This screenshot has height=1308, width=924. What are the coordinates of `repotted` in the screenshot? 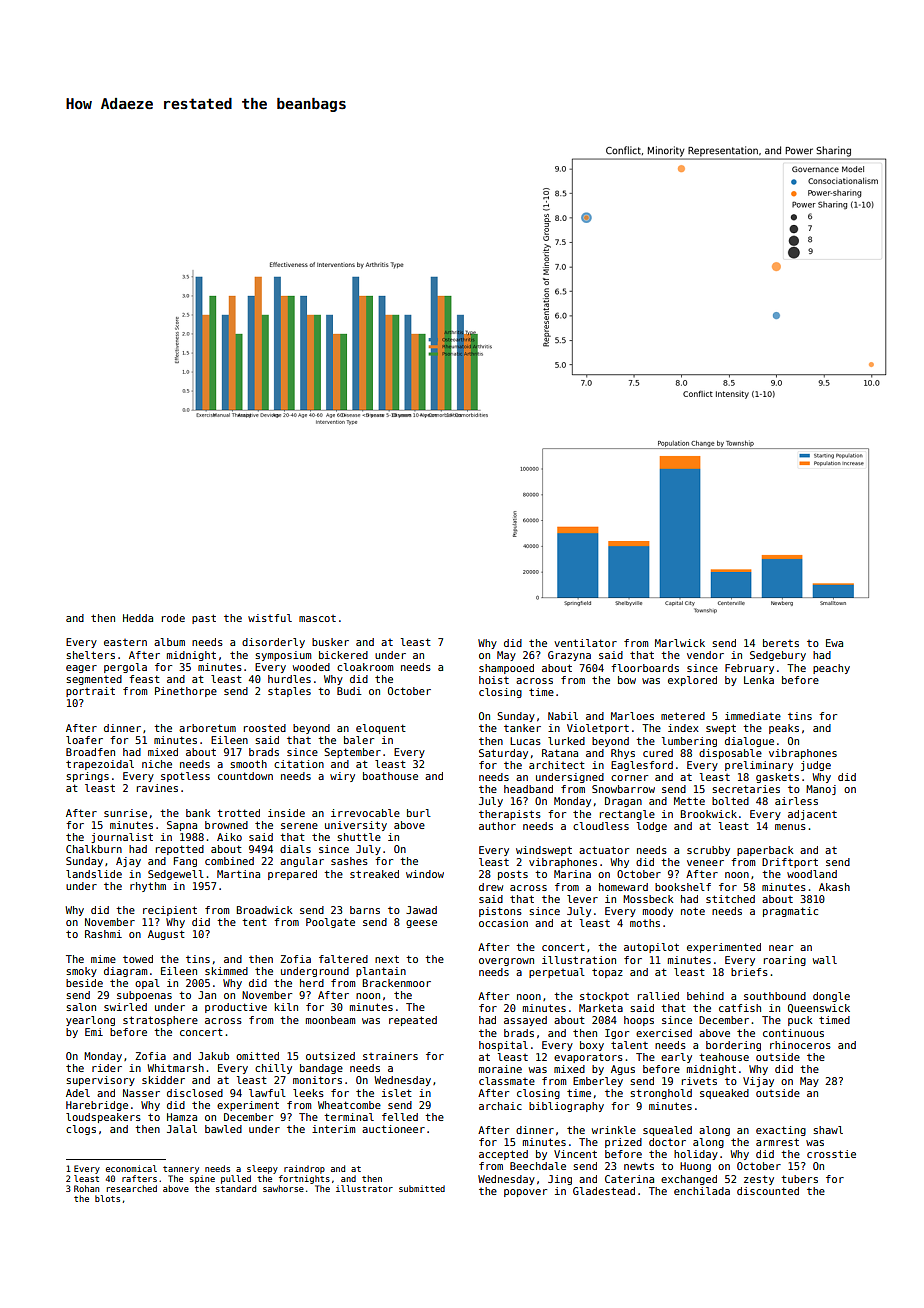 It's located at (180, 850).
